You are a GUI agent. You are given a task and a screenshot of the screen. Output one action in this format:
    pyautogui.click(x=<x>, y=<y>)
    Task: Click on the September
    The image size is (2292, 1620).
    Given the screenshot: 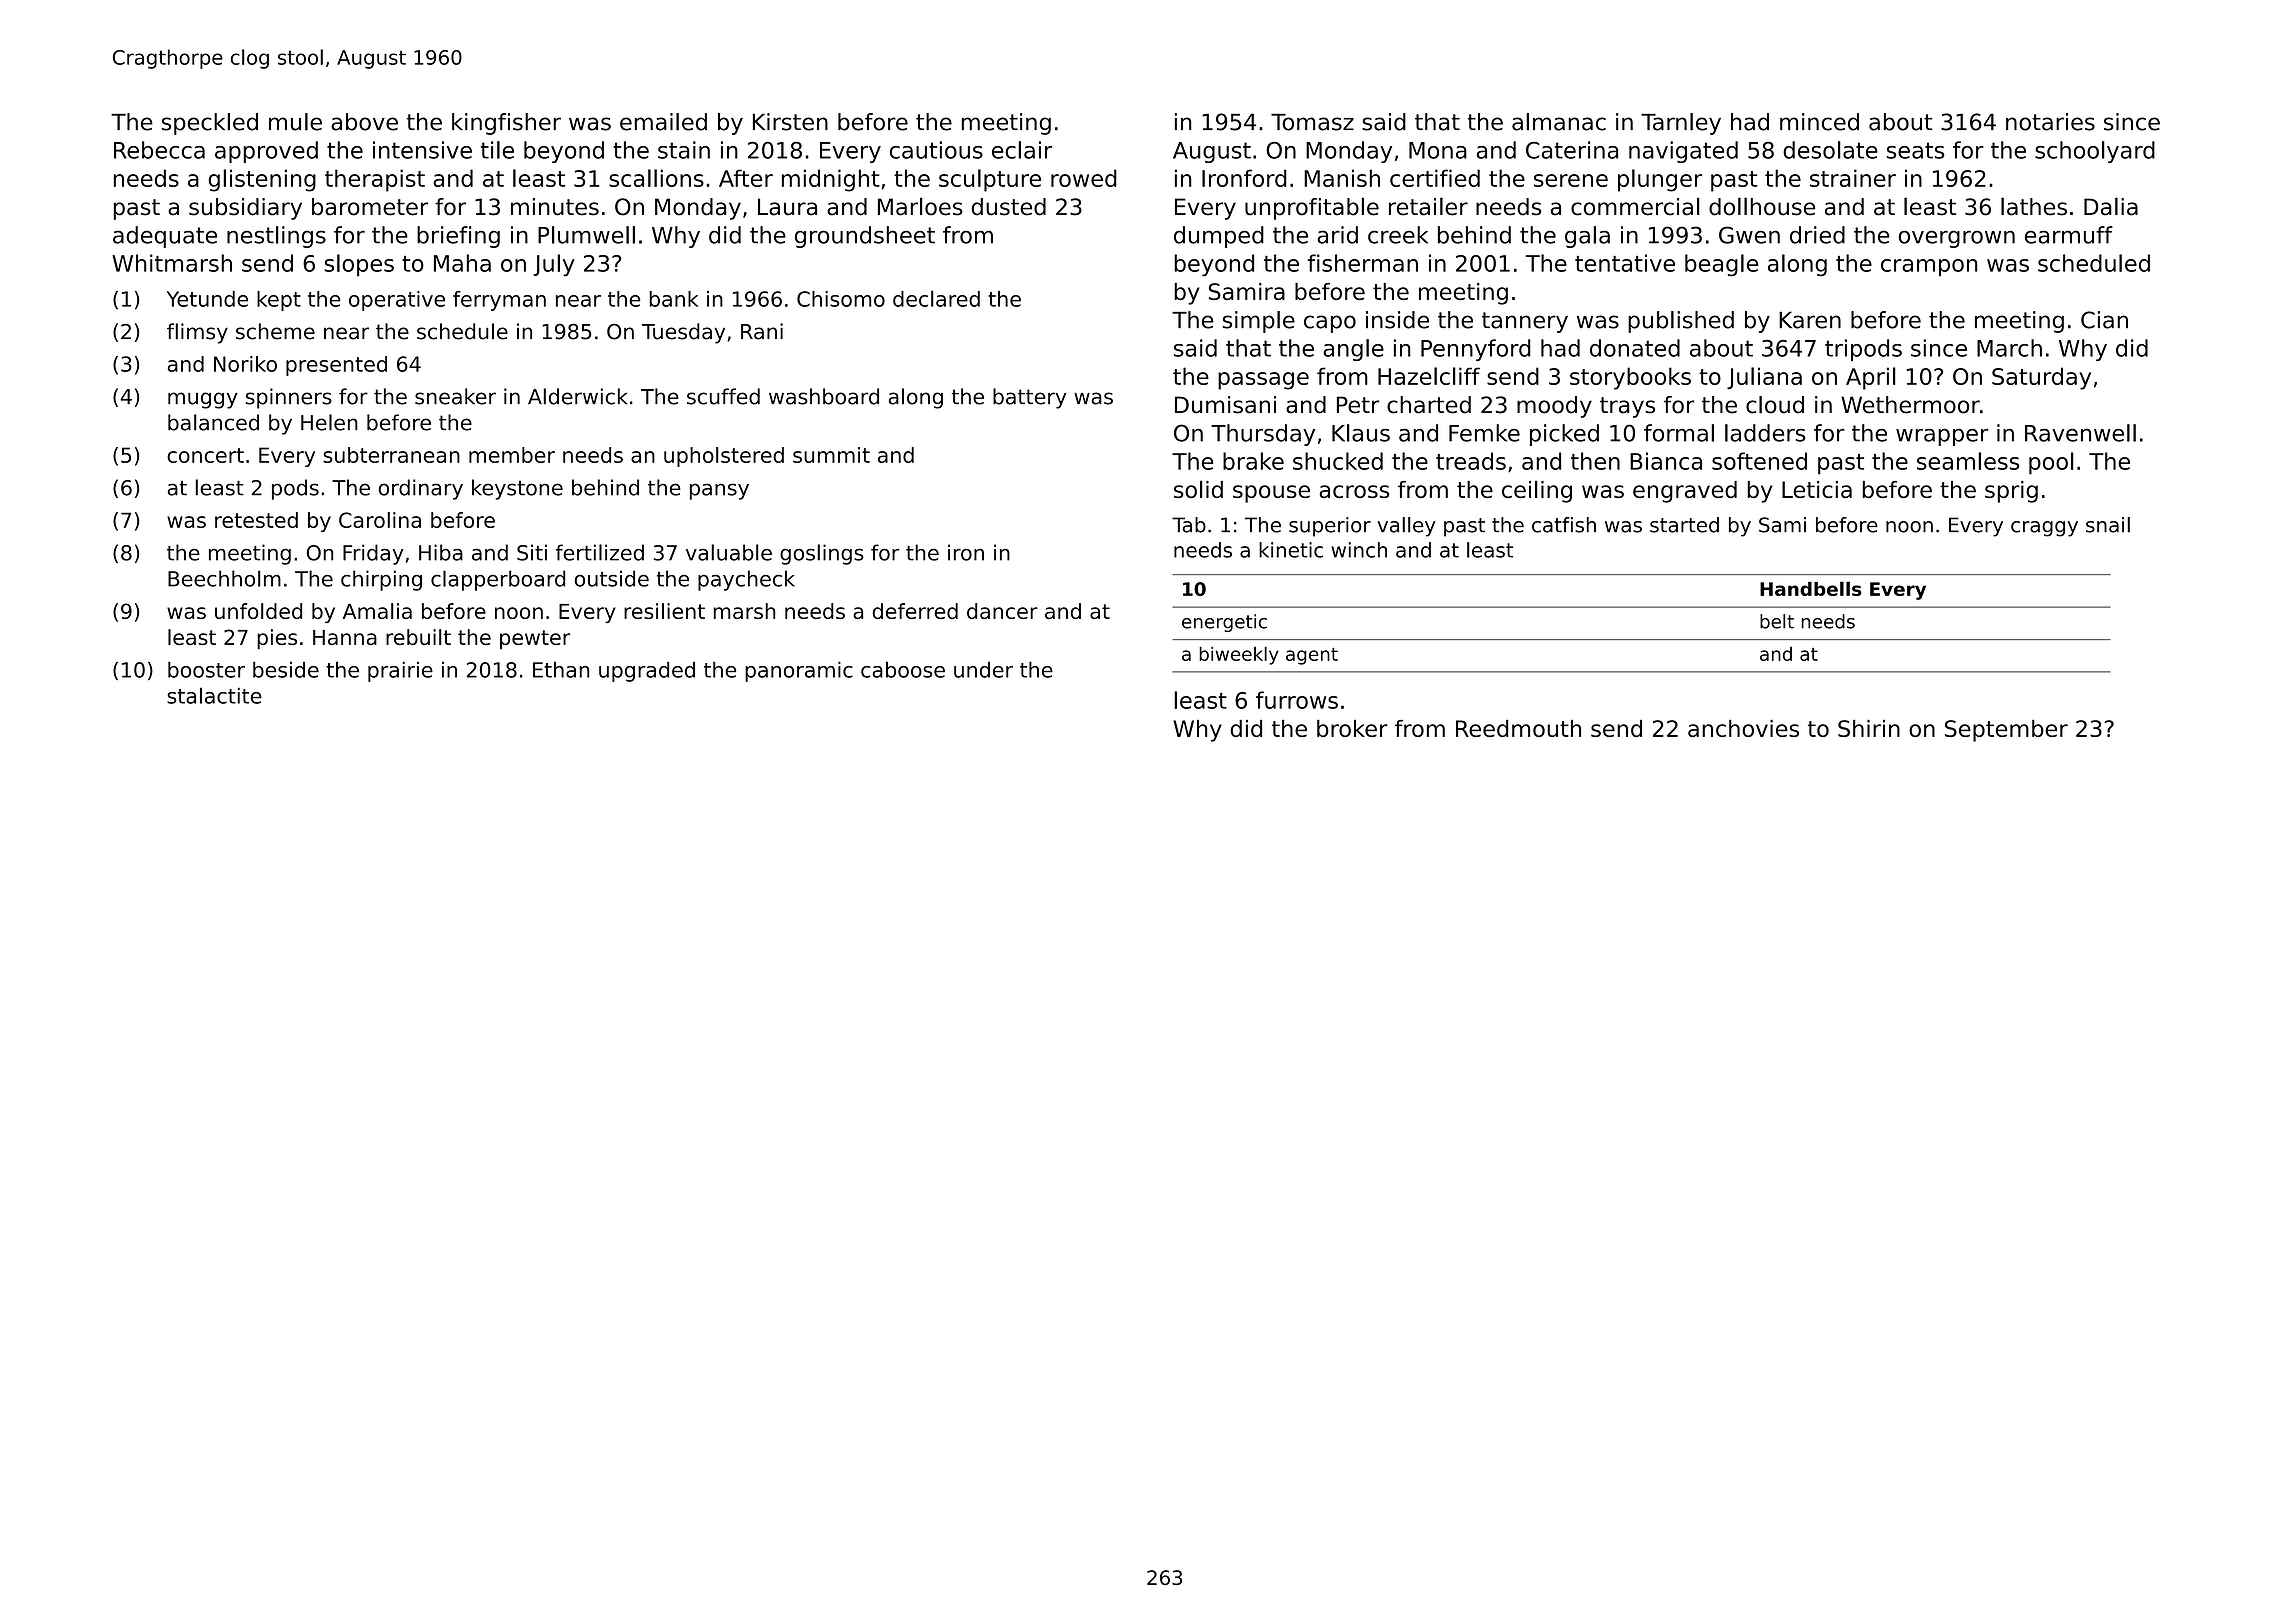 What is the action you would take?
    pyautogui.click(x=2006, y=731)
